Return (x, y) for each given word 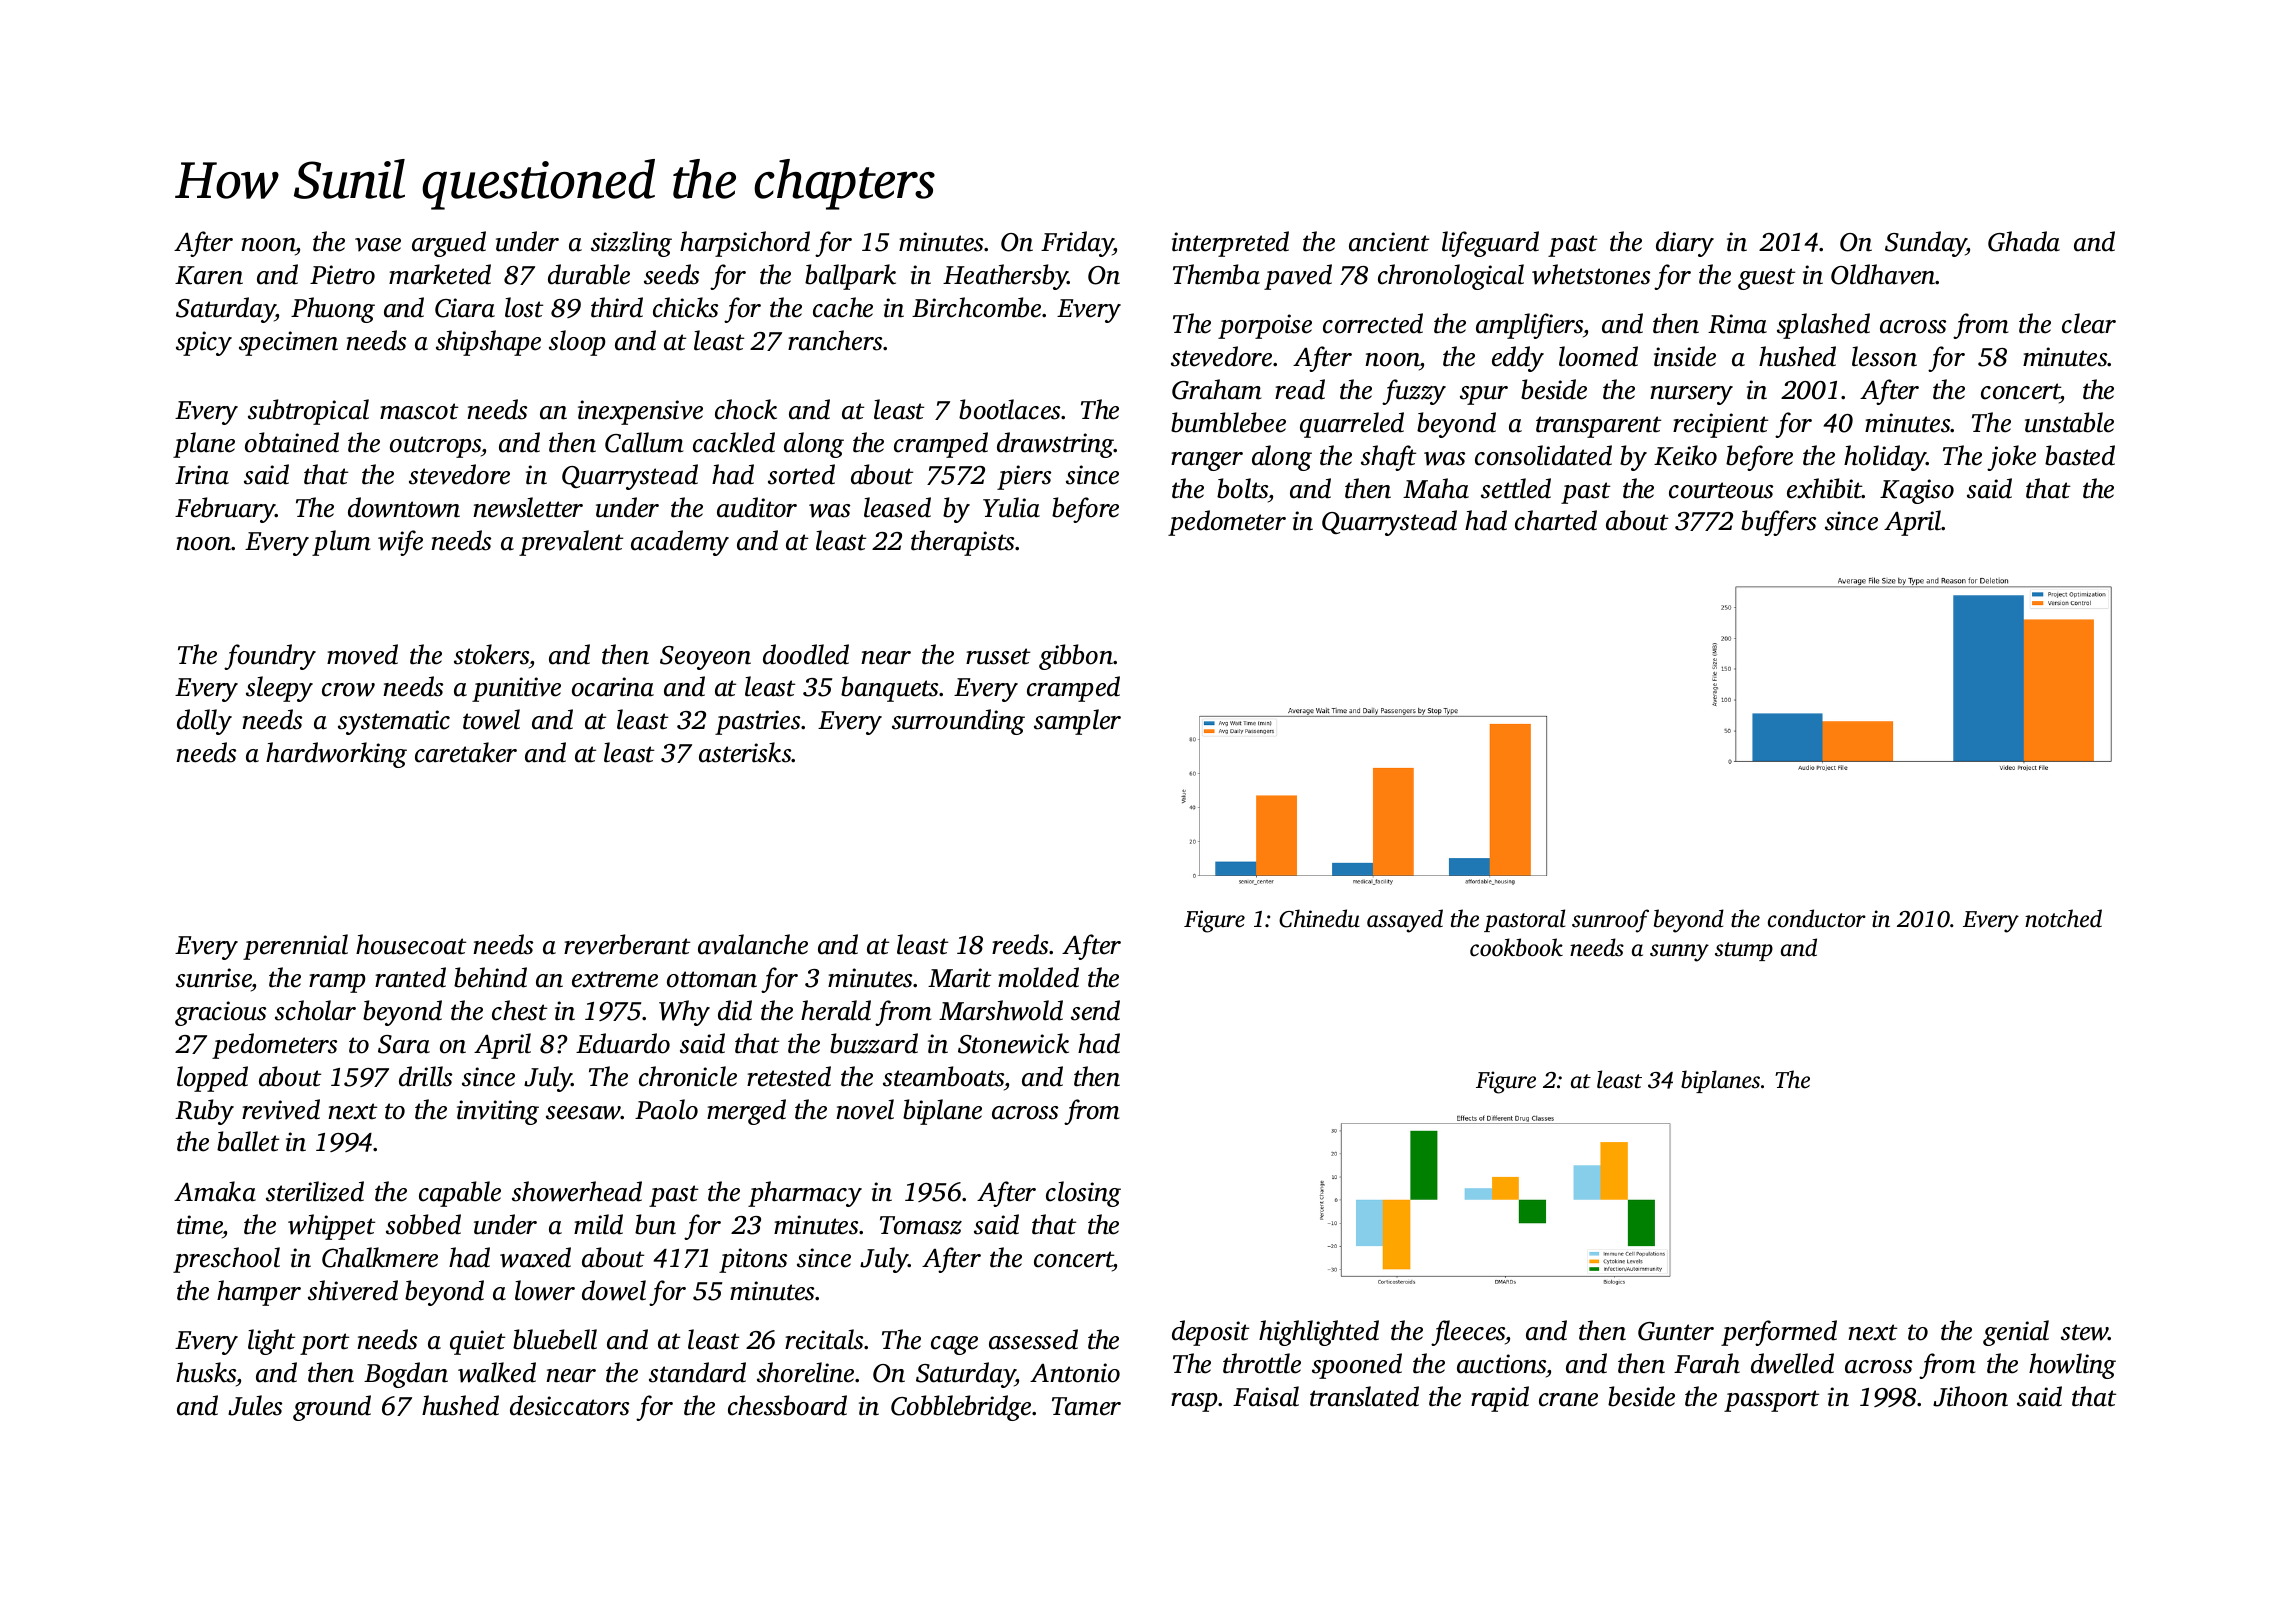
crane (1568, 1400)
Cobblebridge (961, 1408)
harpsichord (745, 244)
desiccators (569, 1405)
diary (1685, 244)
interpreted (1230, 244)
